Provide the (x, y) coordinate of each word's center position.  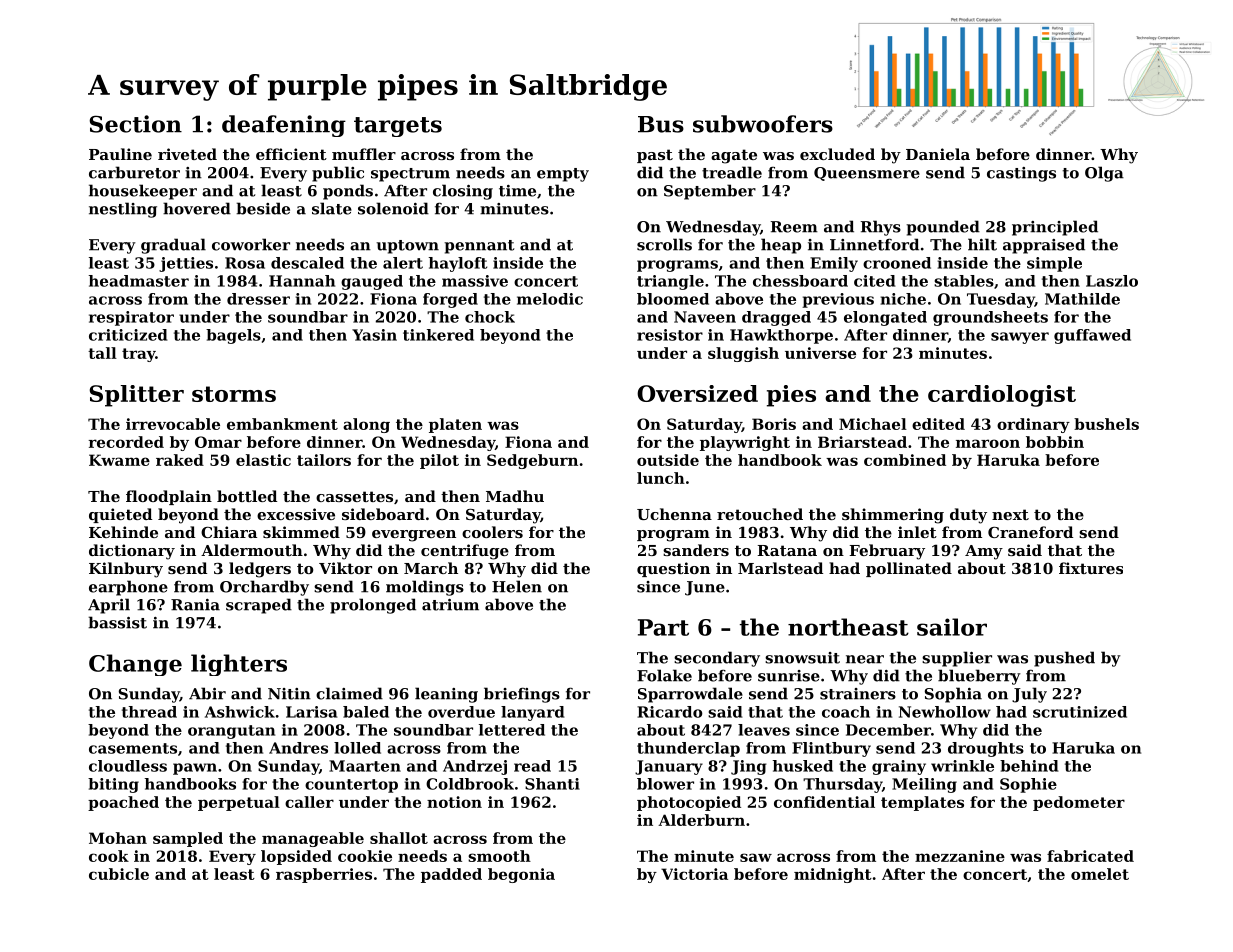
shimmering (893, 516)
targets (398, 127)
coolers (492, 532)
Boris (774, 424)
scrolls (664, 244)
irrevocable (173, 424)
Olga (1104, 174)
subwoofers (763, 124)
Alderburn (701, 820)
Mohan (118, 838)
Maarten (365, 766)
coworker (251, 244)
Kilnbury (126, 570)
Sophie (1028, 785)
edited (938, 424)
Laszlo (1112, 281)
